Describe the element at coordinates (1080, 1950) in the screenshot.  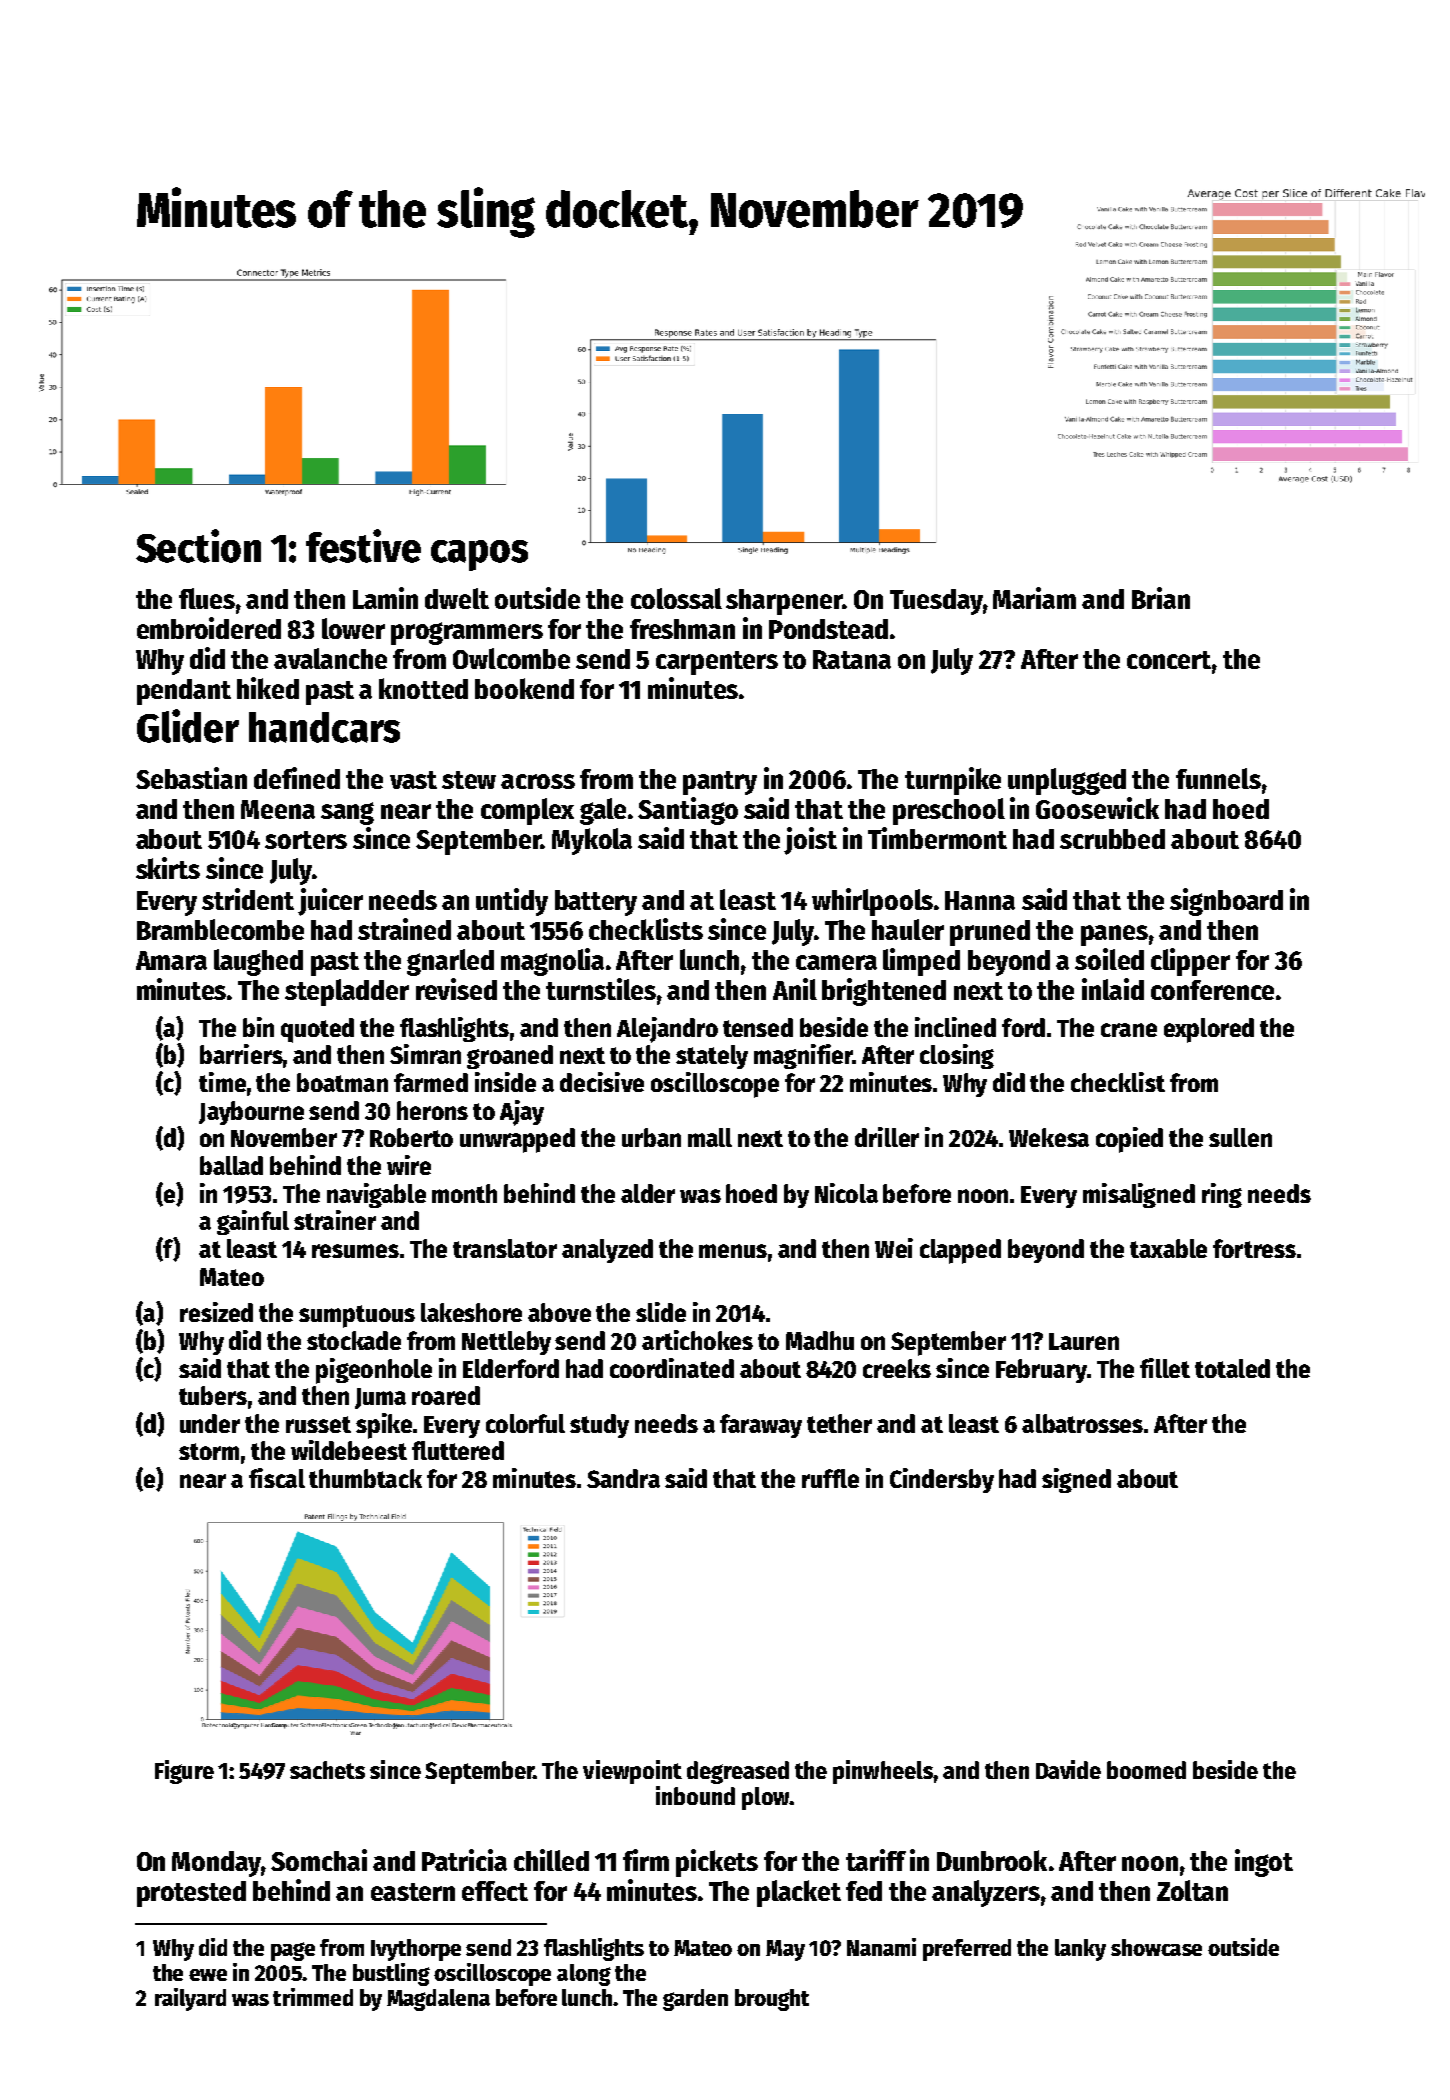
I see `lanky` at that location.
